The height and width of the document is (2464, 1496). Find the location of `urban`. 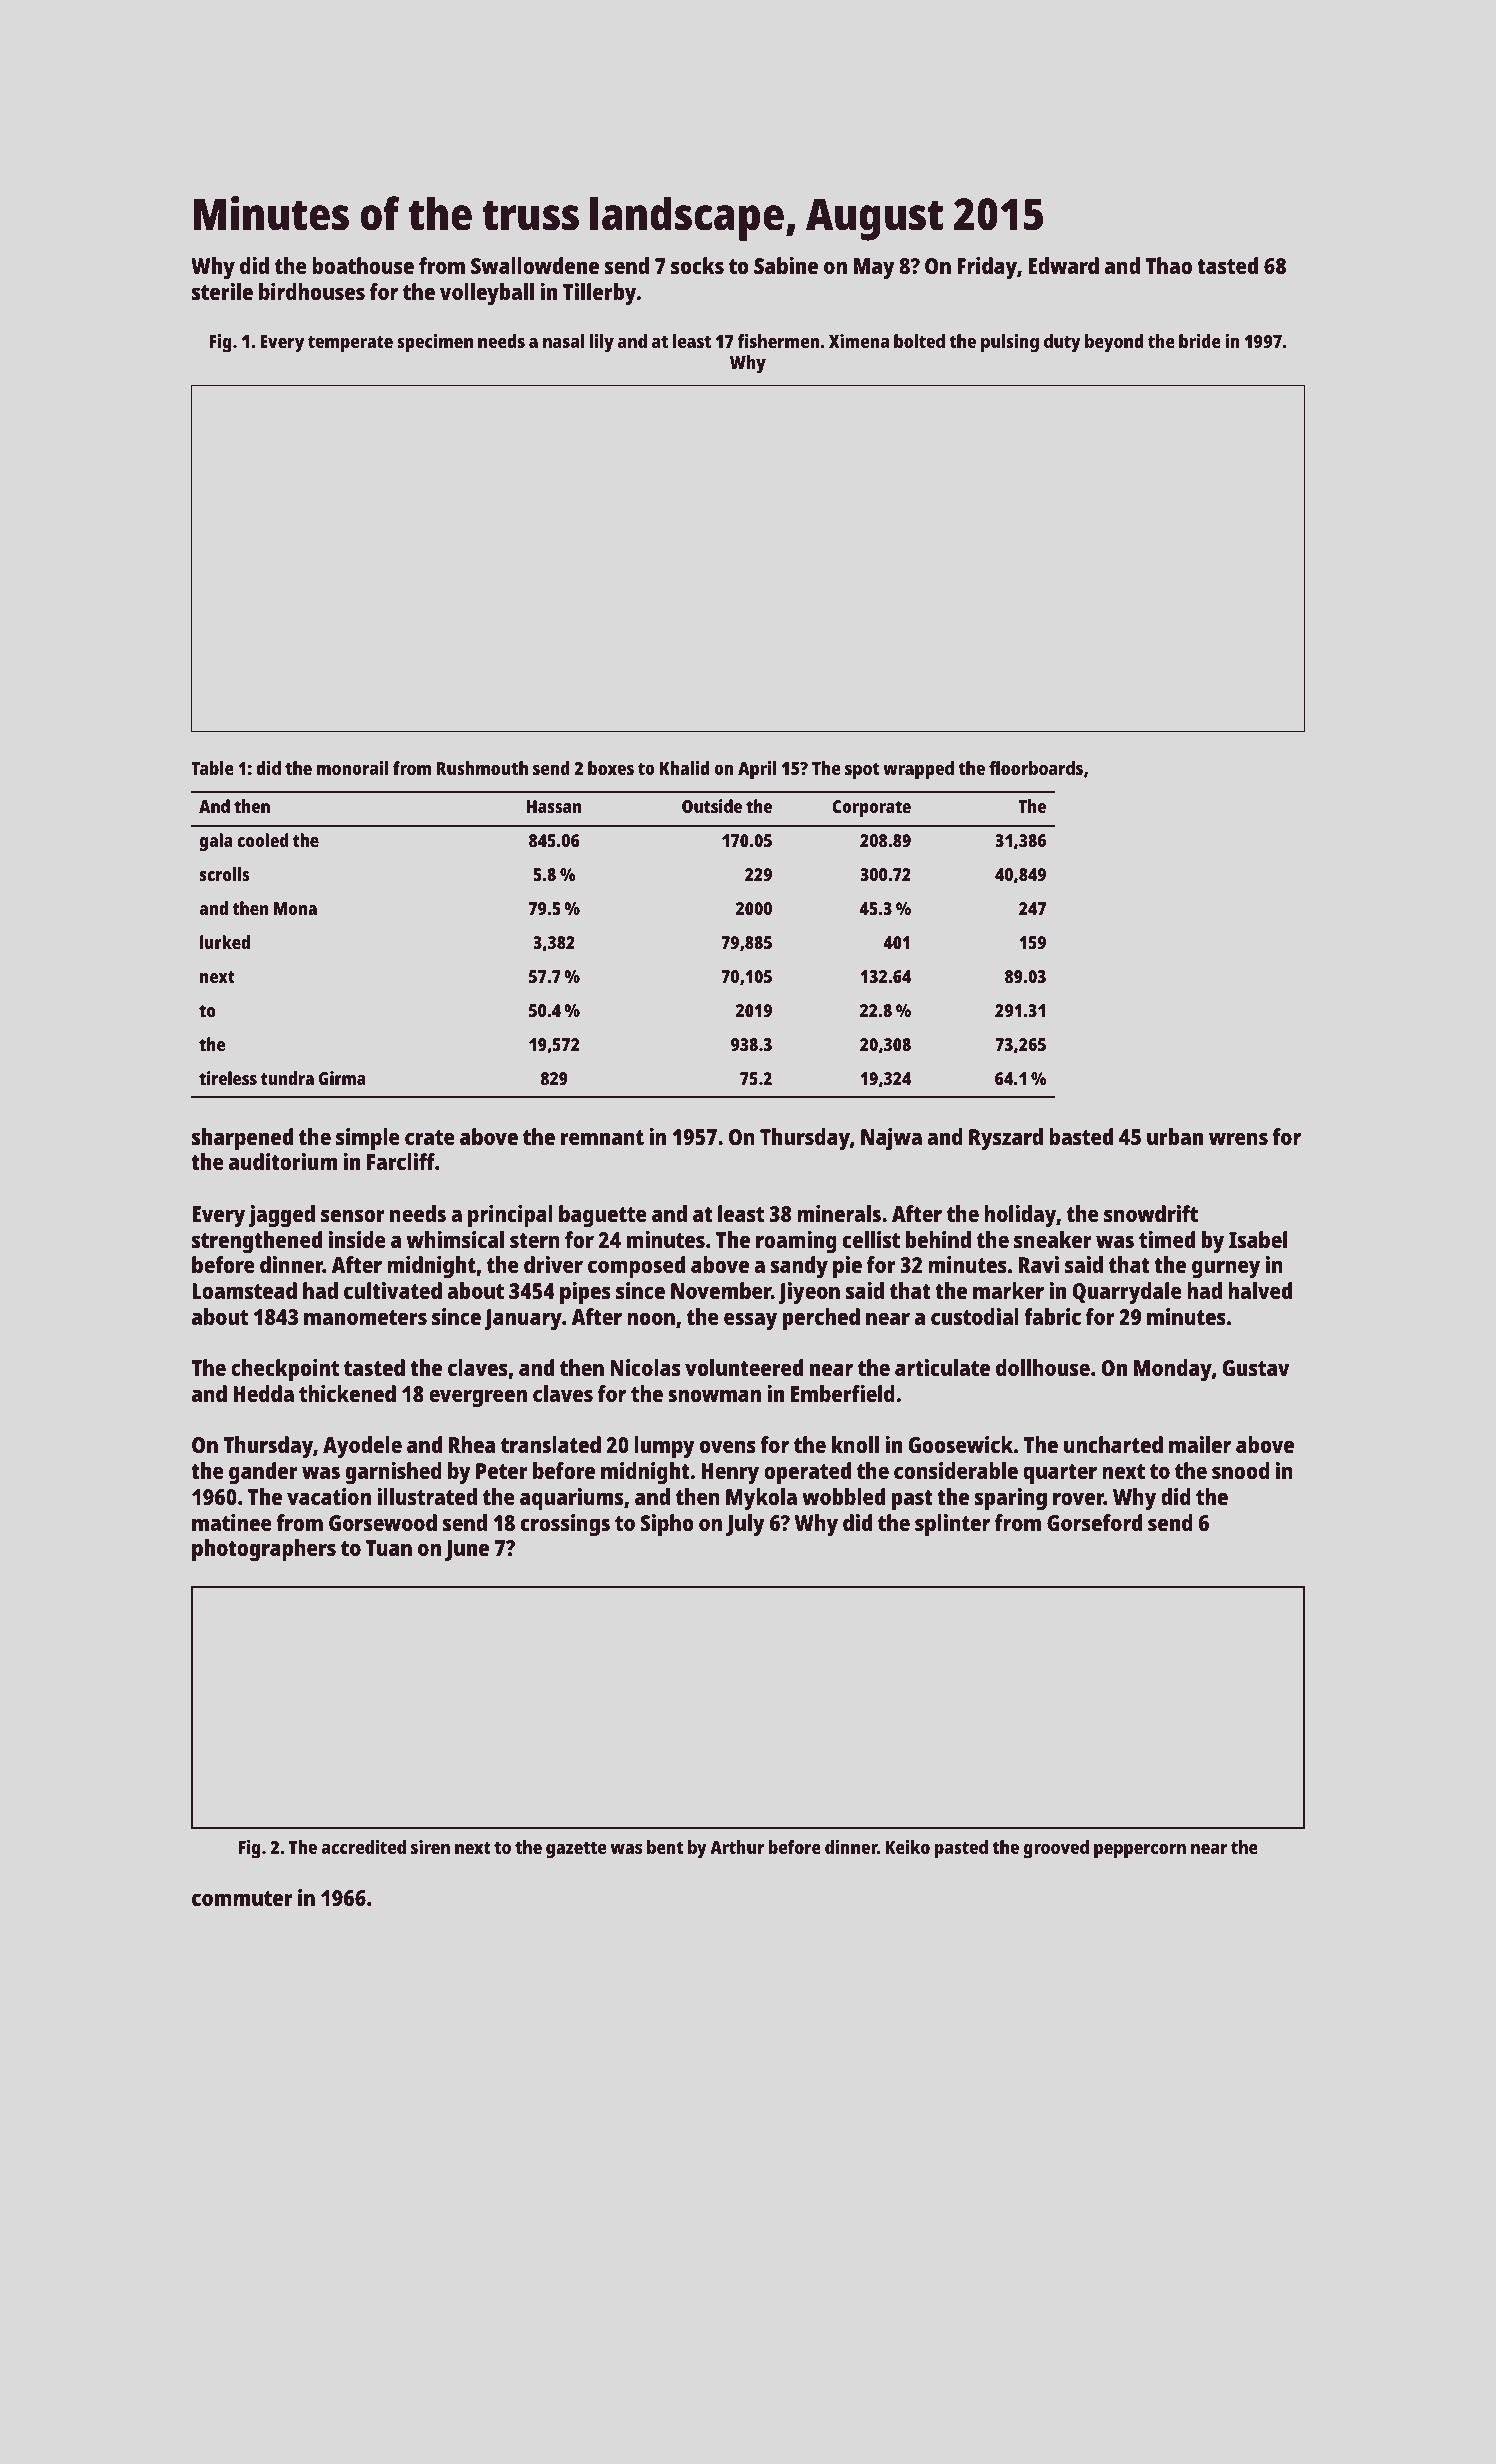

urban is located at coordinates (1175, 1136).
